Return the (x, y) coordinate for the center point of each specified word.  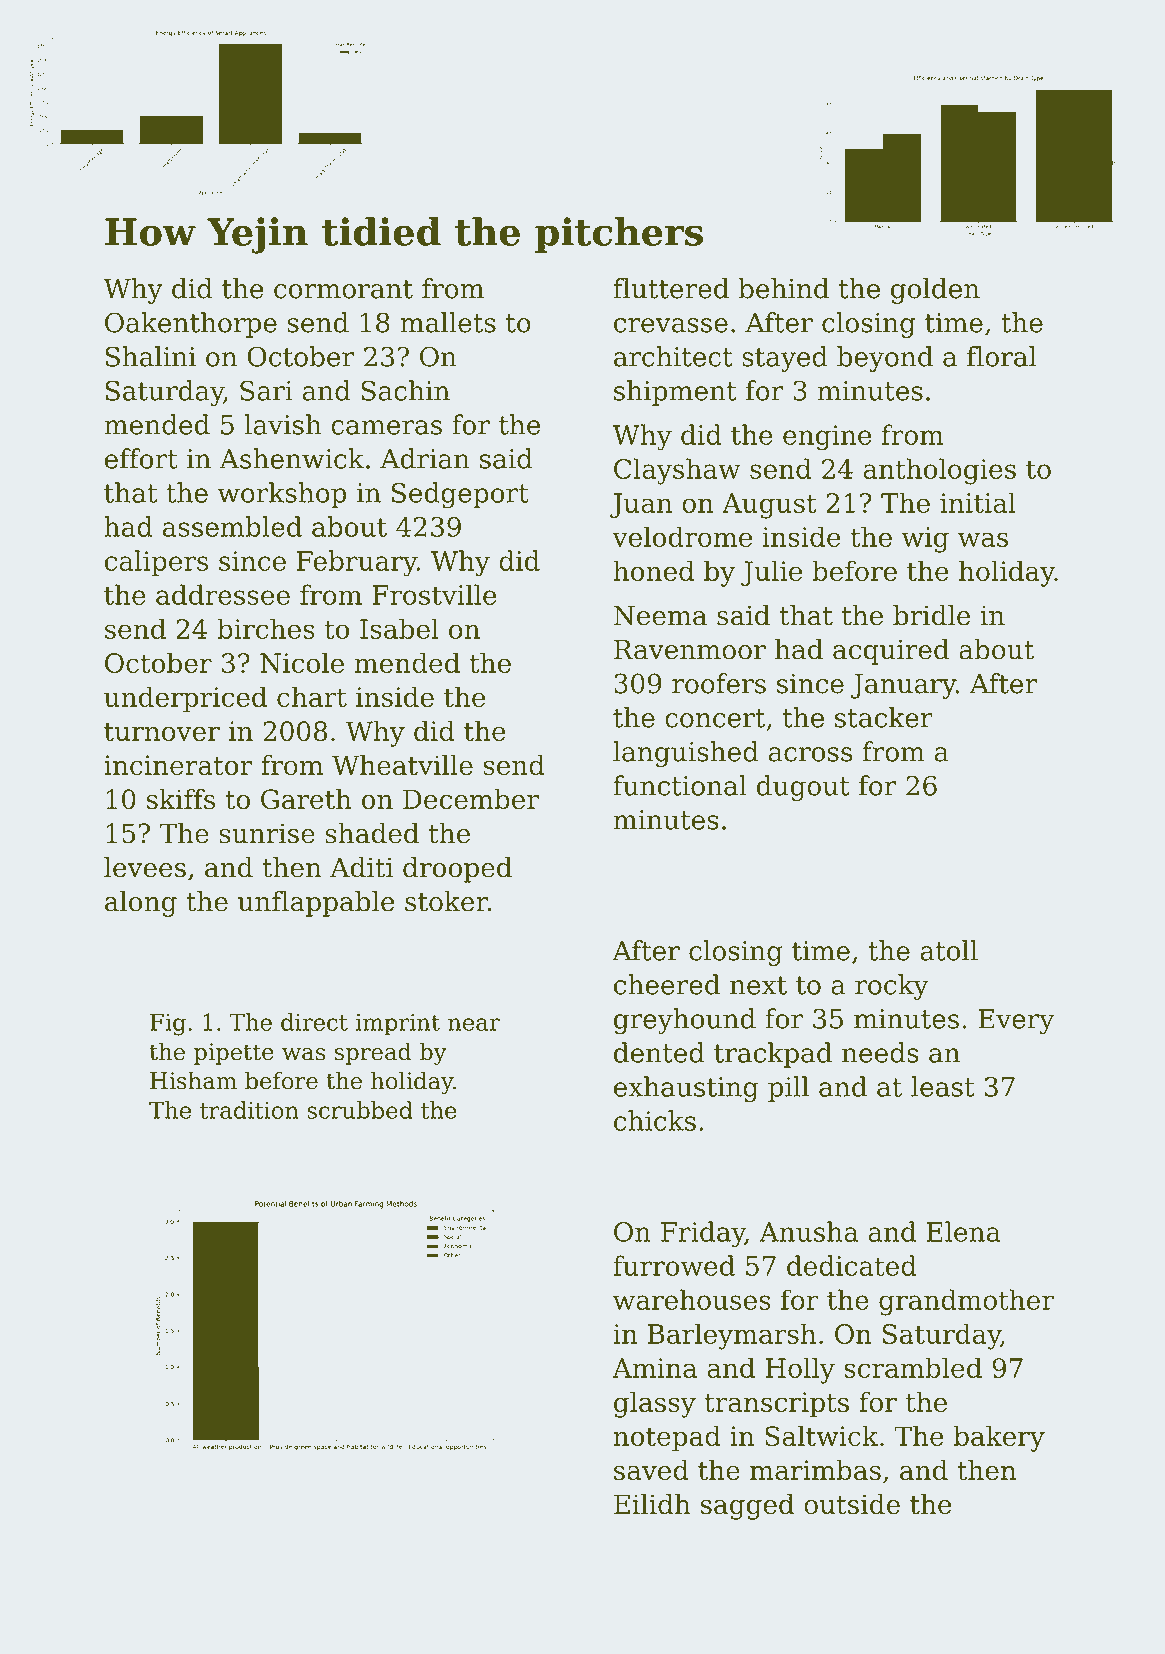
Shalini (151, 356)
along (141, 904)
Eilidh (652, 1504)
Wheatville (402, 765)
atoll (949, 950)
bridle (931, 615)
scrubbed (360, 1110)
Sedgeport (460, 495)
